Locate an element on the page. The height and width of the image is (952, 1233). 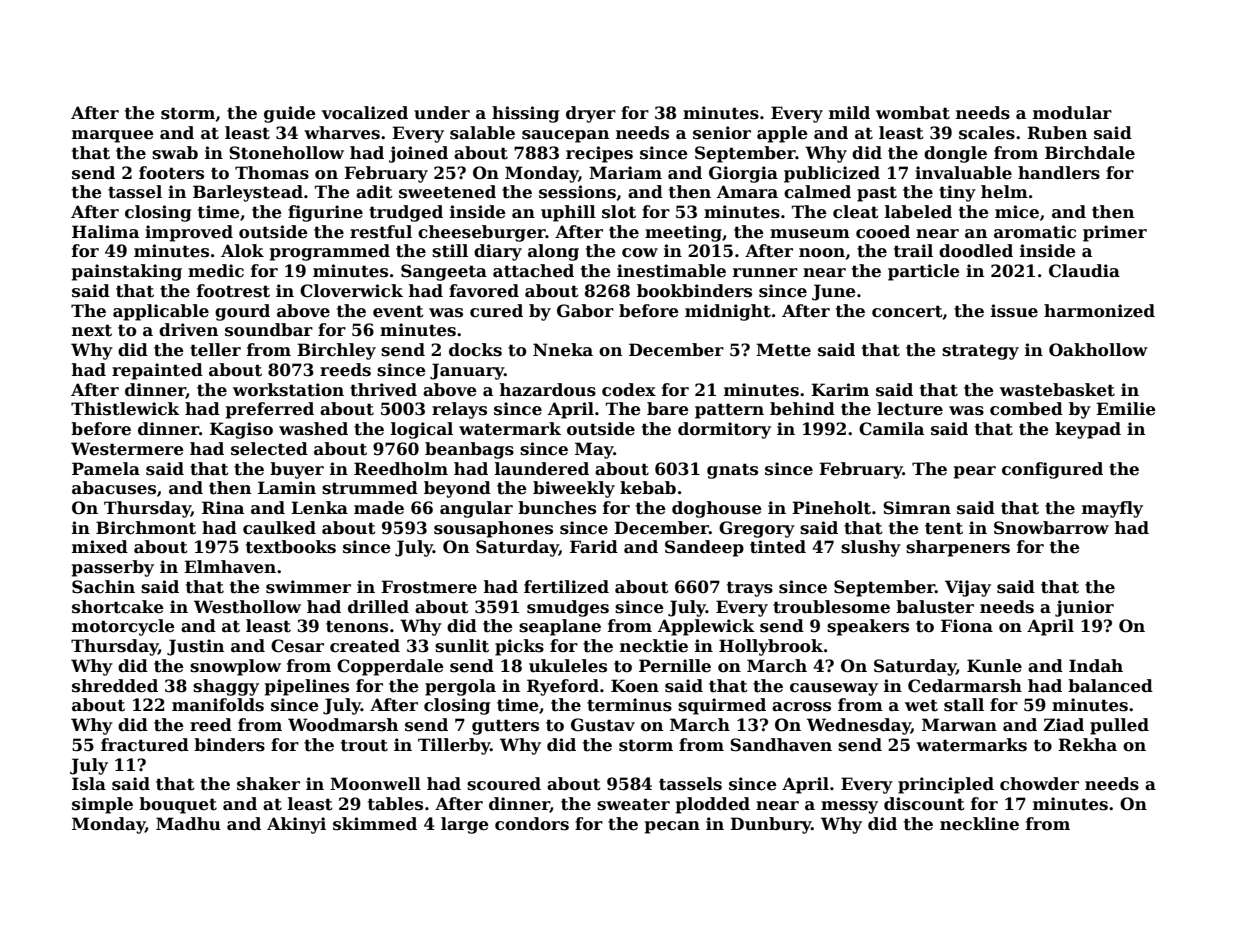
fertilized is located at coordinates (566, 587).
